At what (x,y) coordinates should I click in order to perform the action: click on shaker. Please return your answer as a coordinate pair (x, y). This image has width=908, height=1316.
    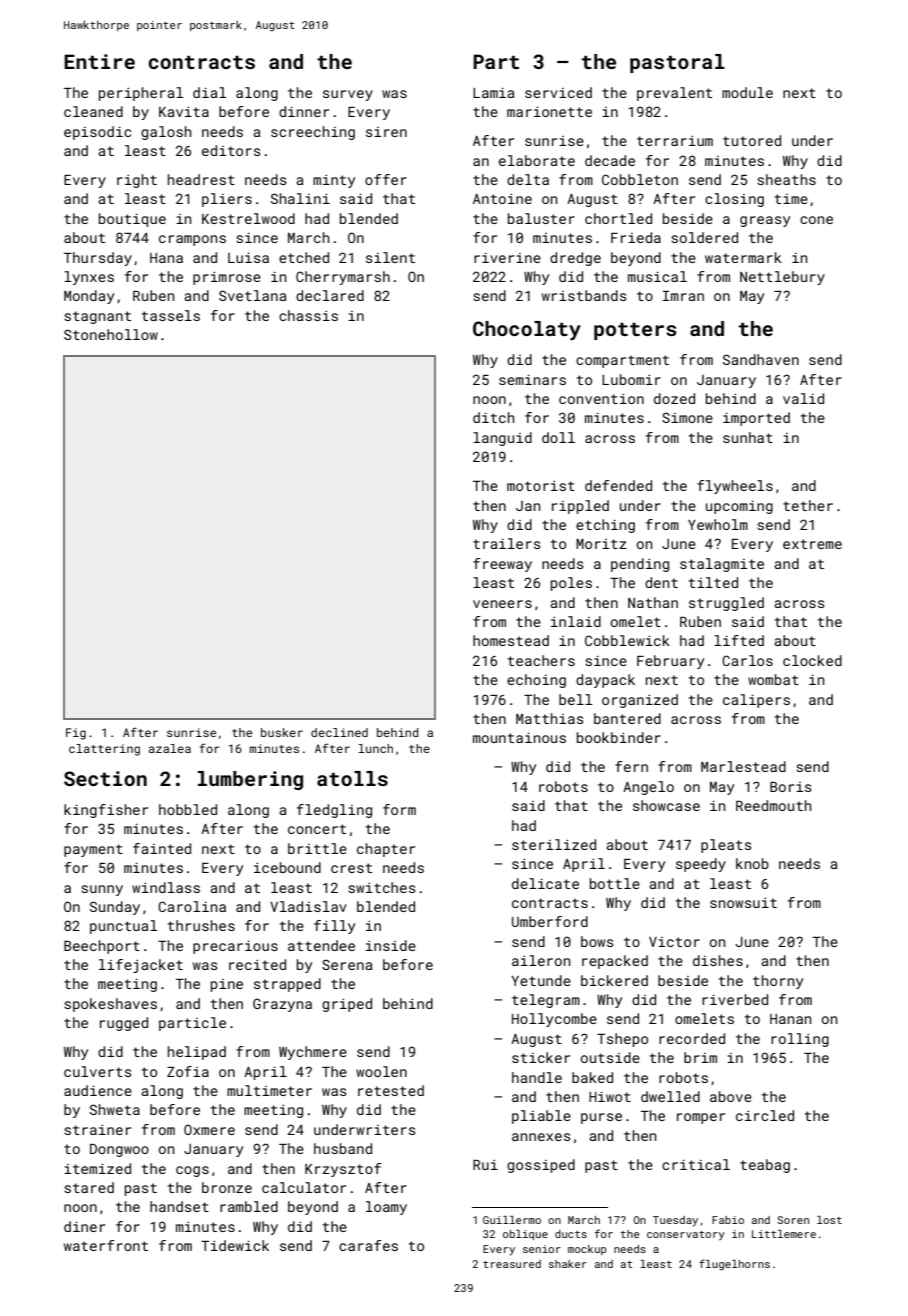
    Looking at the image, I should click on (568, 1264).
